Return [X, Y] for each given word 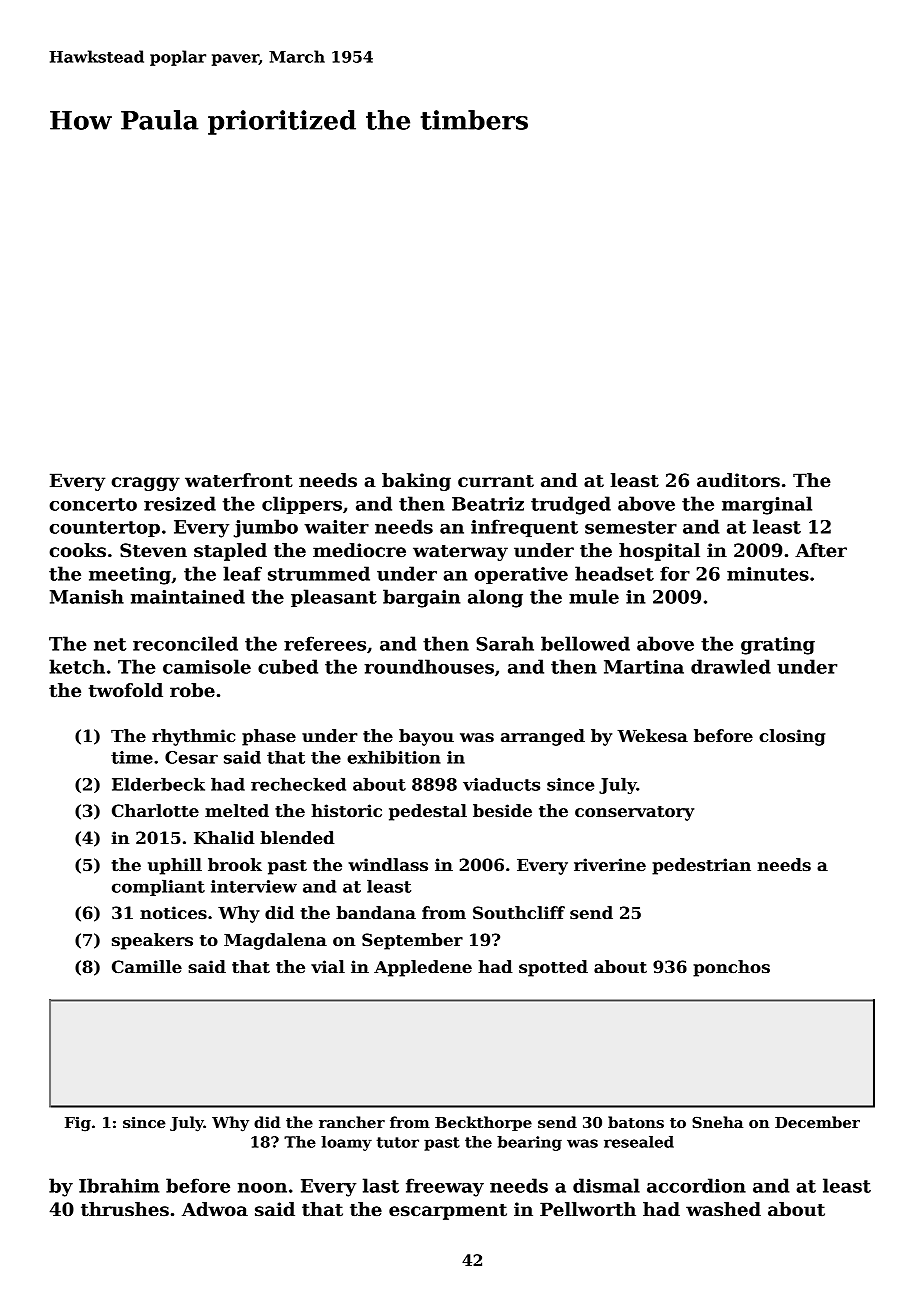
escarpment [448, 1212]
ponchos [731, 968]
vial [328, 966]
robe [192, 690]
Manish [87, 596]
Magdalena [275, 941]
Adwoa [215, 1209]
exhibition [394, 757]
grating [778, 646]
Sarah [505, 643]
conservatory [634, 813]
